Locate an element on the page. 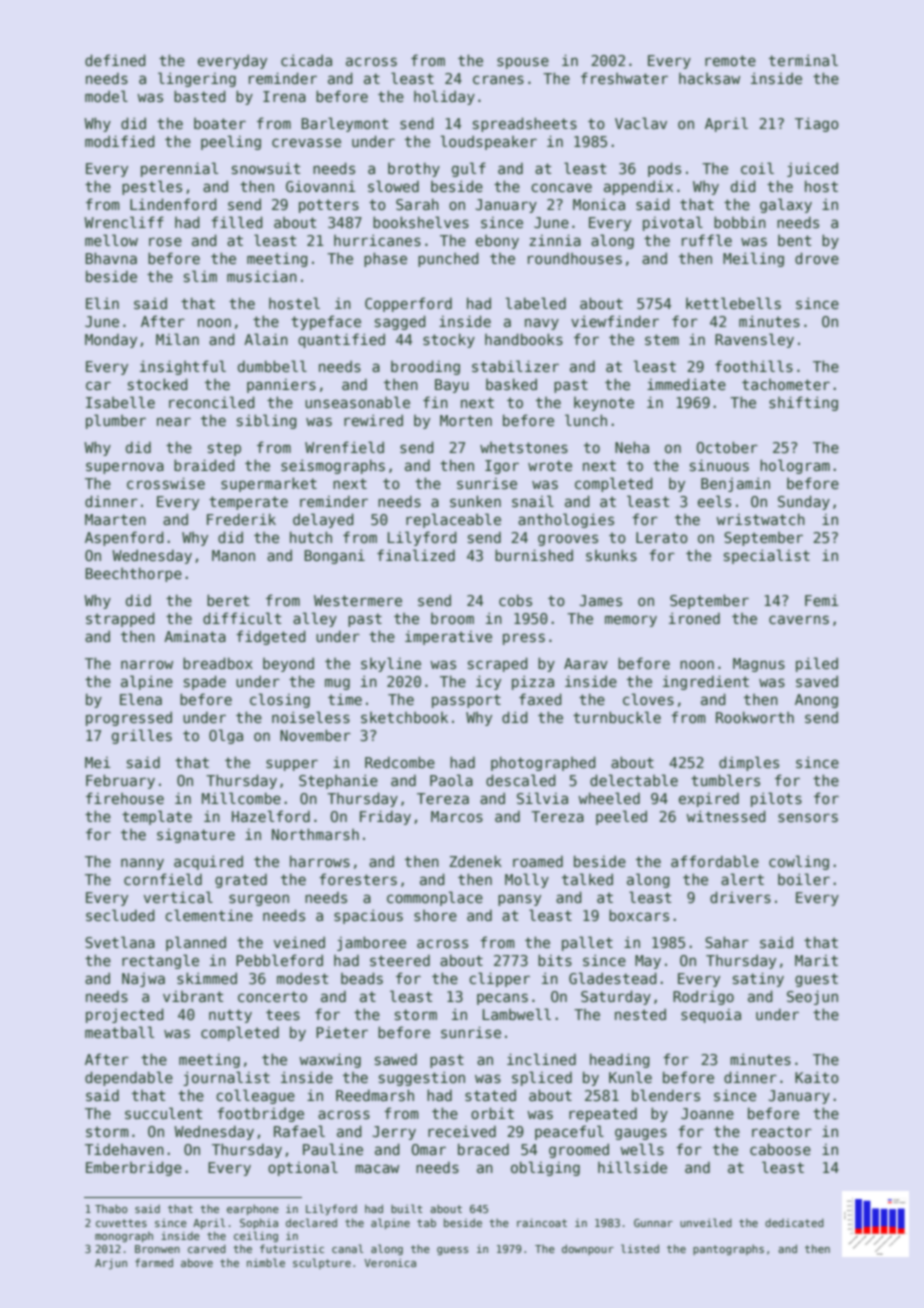 The image size is (924, 1308). braided is located at coordinates (204, 465).
